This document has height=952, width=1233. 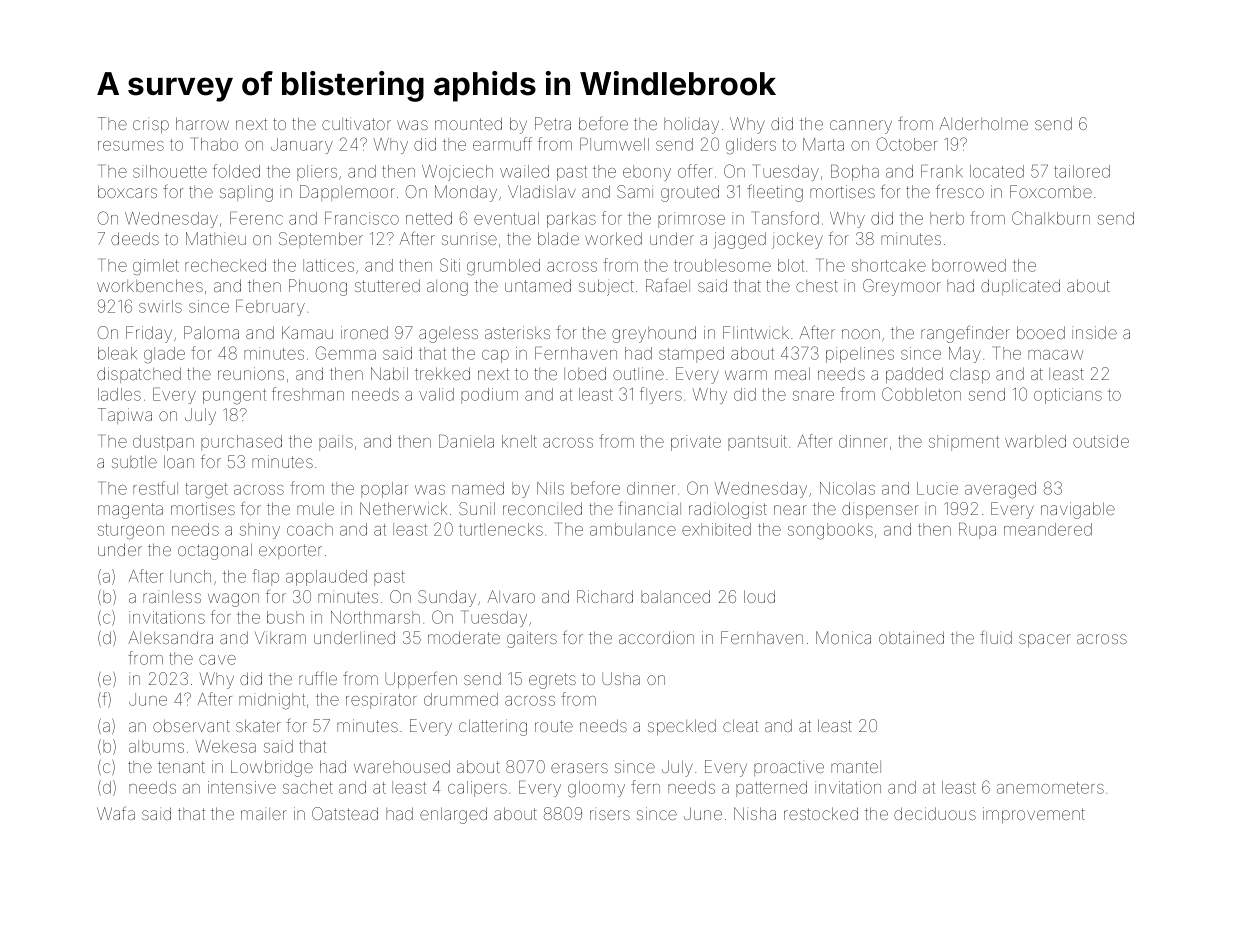 I want to click on Wojciech, so click(x=457, y=173).
